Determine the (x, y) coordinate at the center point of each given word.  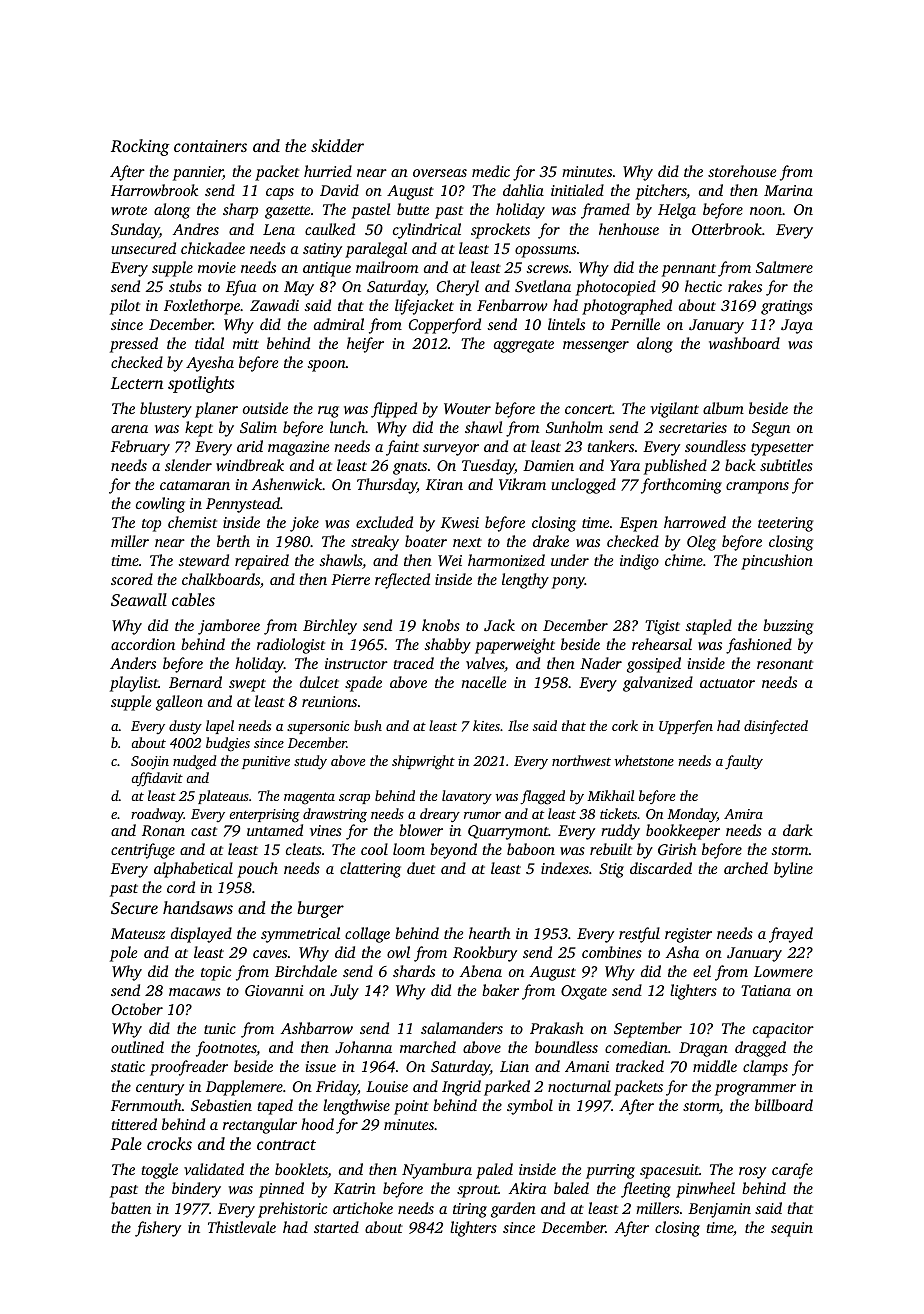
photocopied (616, 288)
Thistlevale (242, 1227)
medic (491, 171)
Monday (692, 815)
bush (368, 725)
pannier (198, 173)
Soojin (150, 762)
